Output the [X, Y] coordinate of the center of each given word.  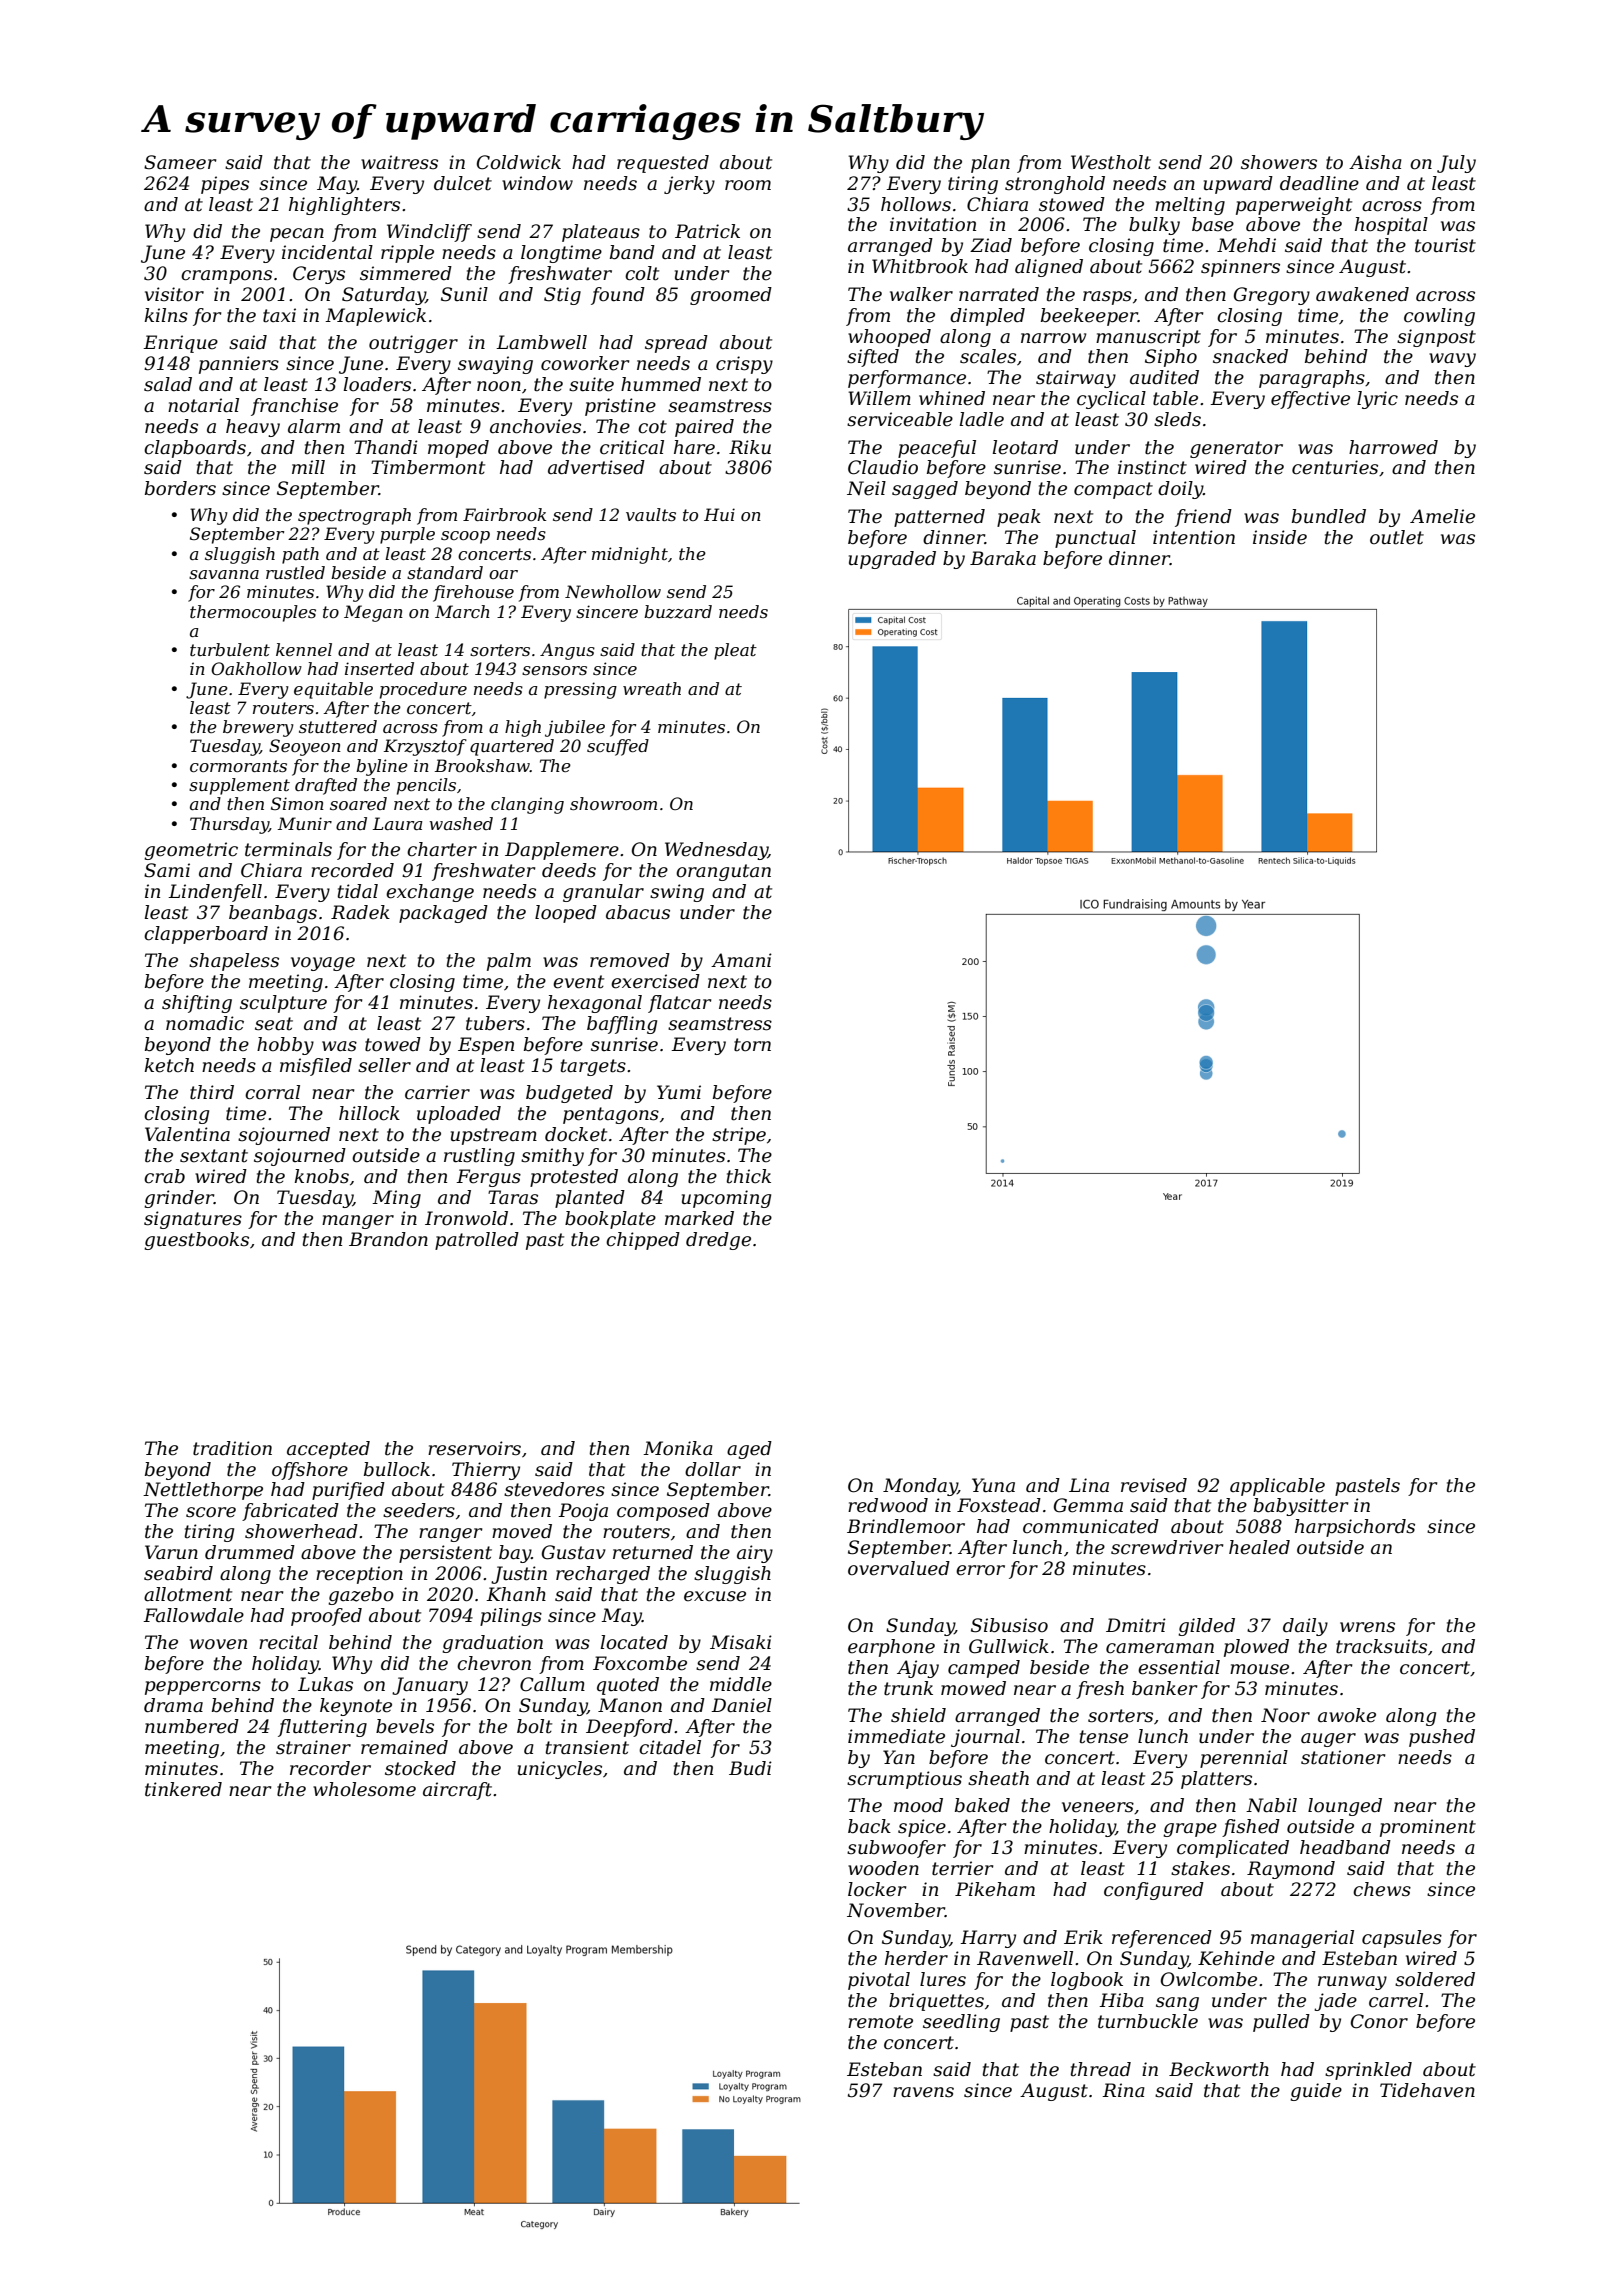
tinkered [183, 1789]
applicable [1277, 1487]
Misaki [741, 1642]
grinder [179, 1199]
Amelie [1442, 516]
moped [458, 449]
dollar [713, 1469]
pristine [620, 407]
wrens [1367, 1627]
